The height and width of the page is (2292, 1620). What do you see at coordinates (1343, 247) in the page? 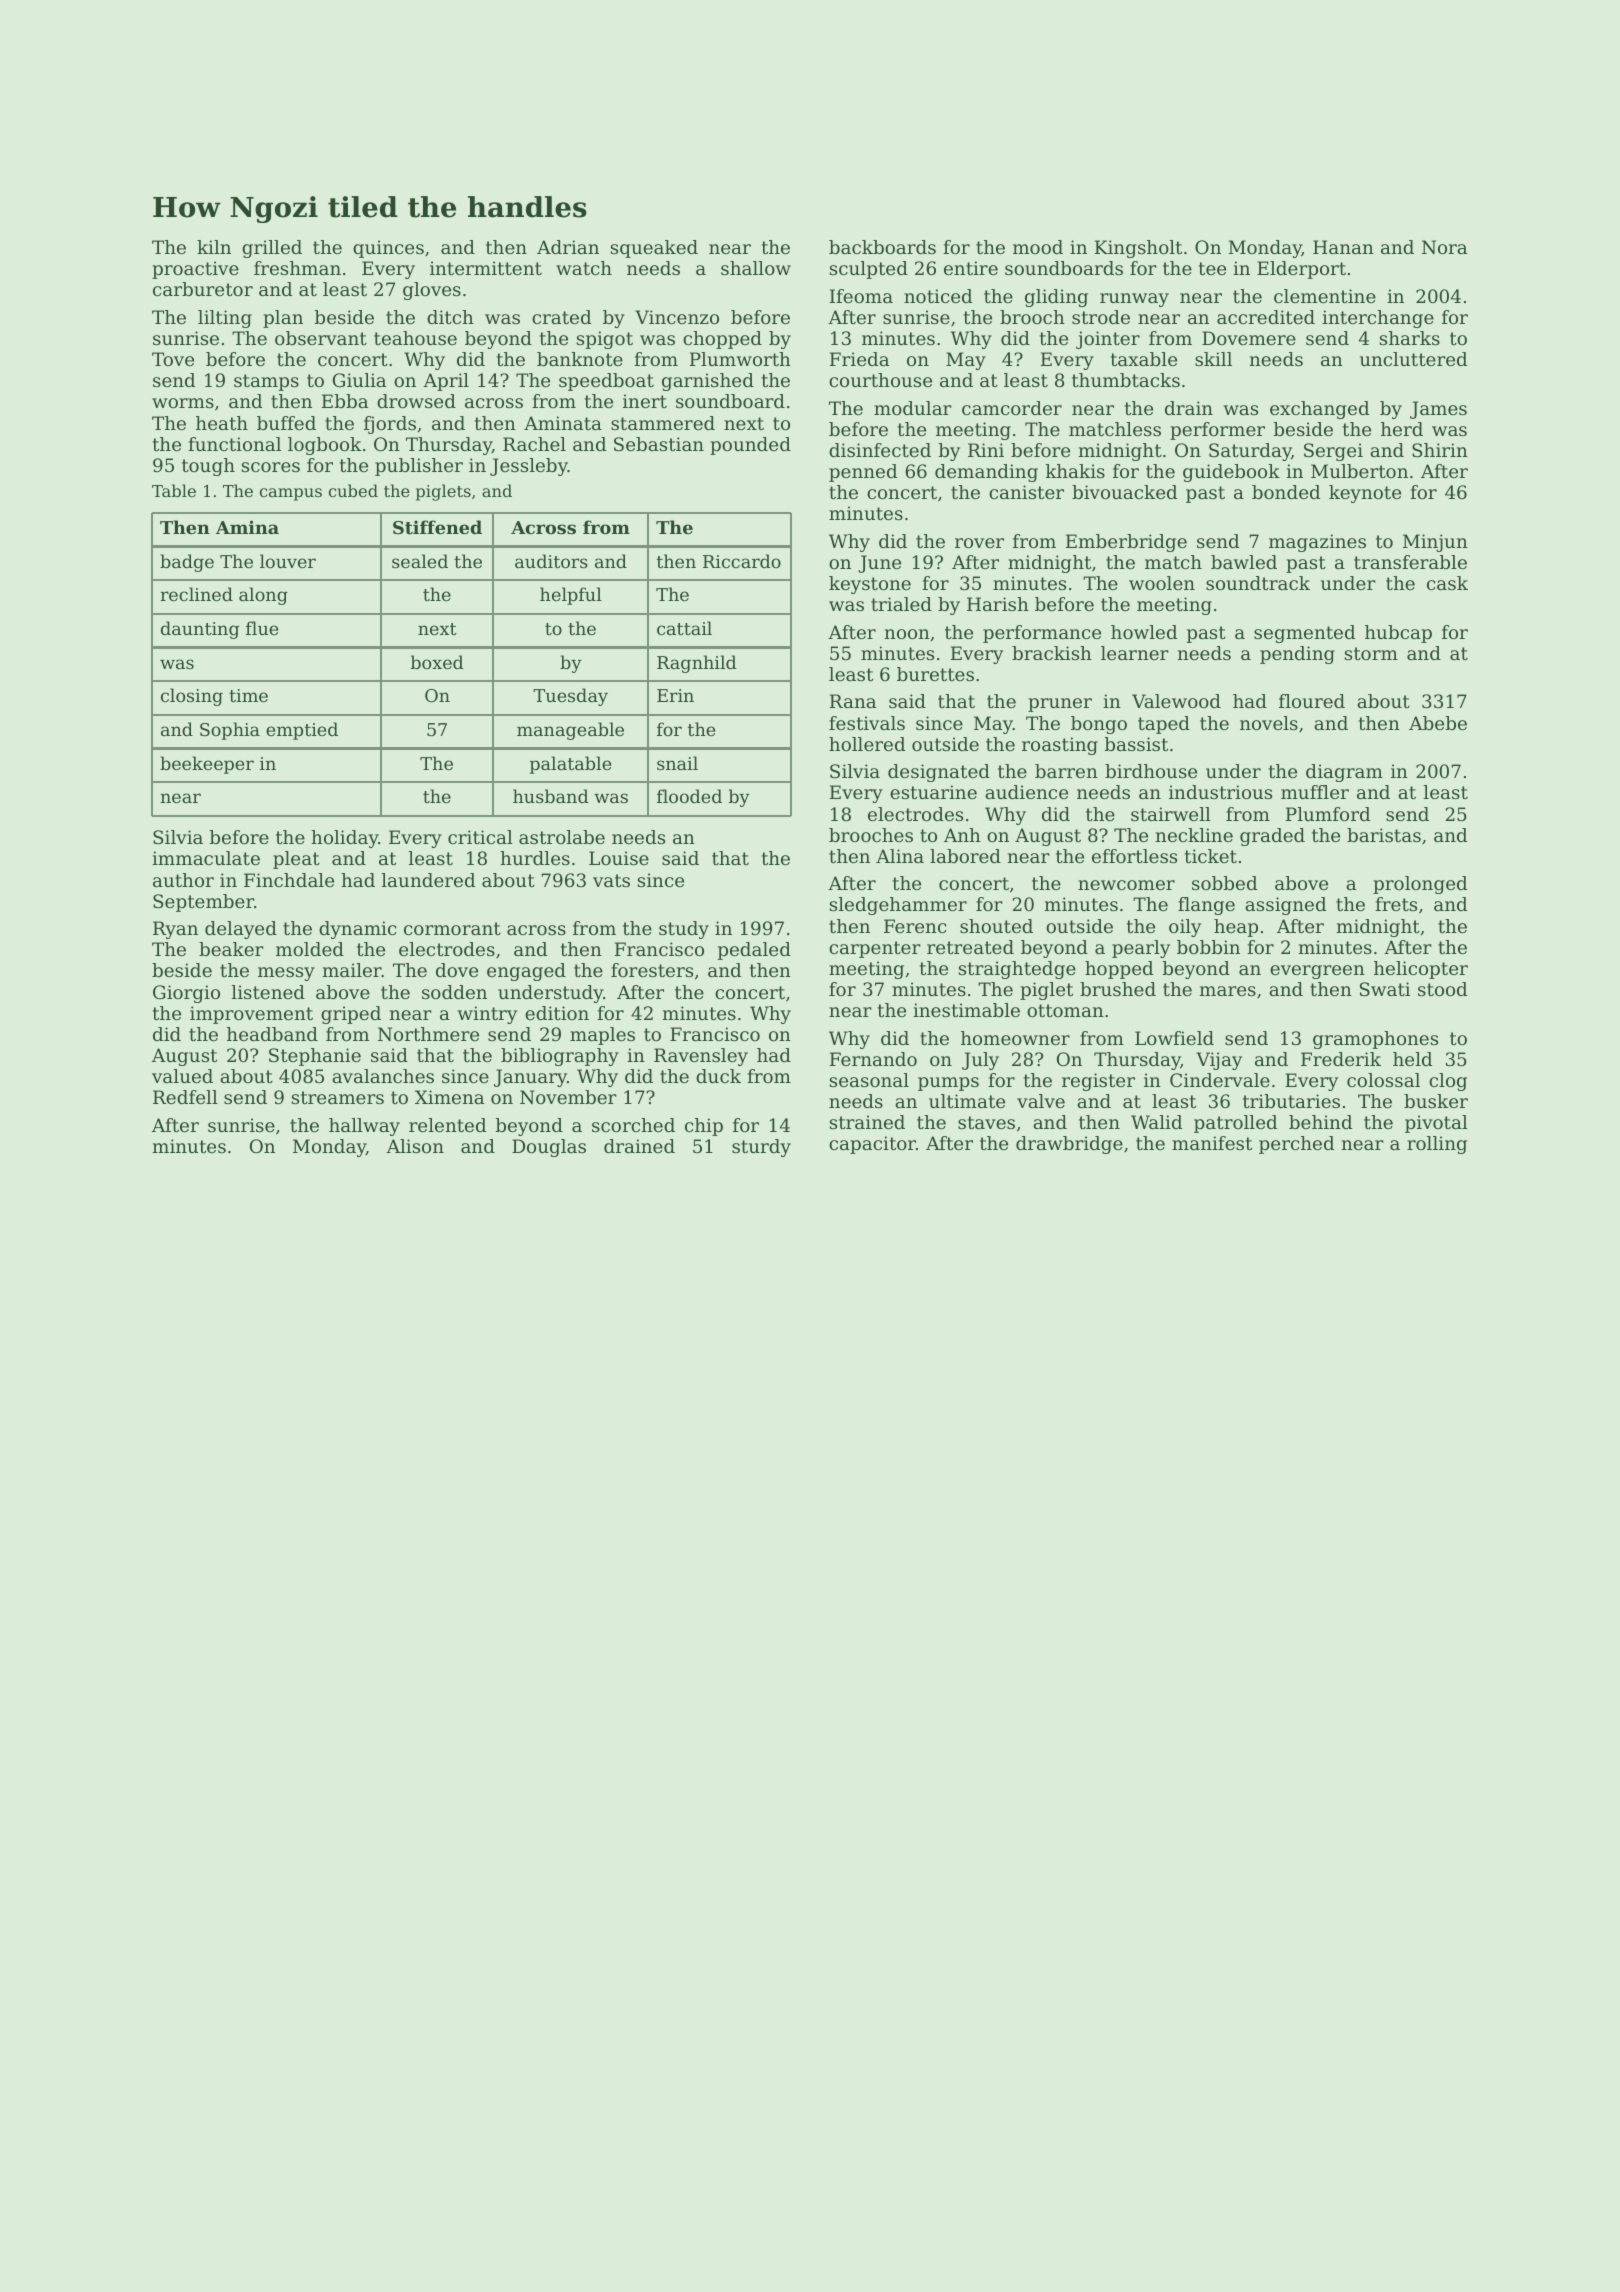
I see `Hanan` at bounding box center [1343, 247].
